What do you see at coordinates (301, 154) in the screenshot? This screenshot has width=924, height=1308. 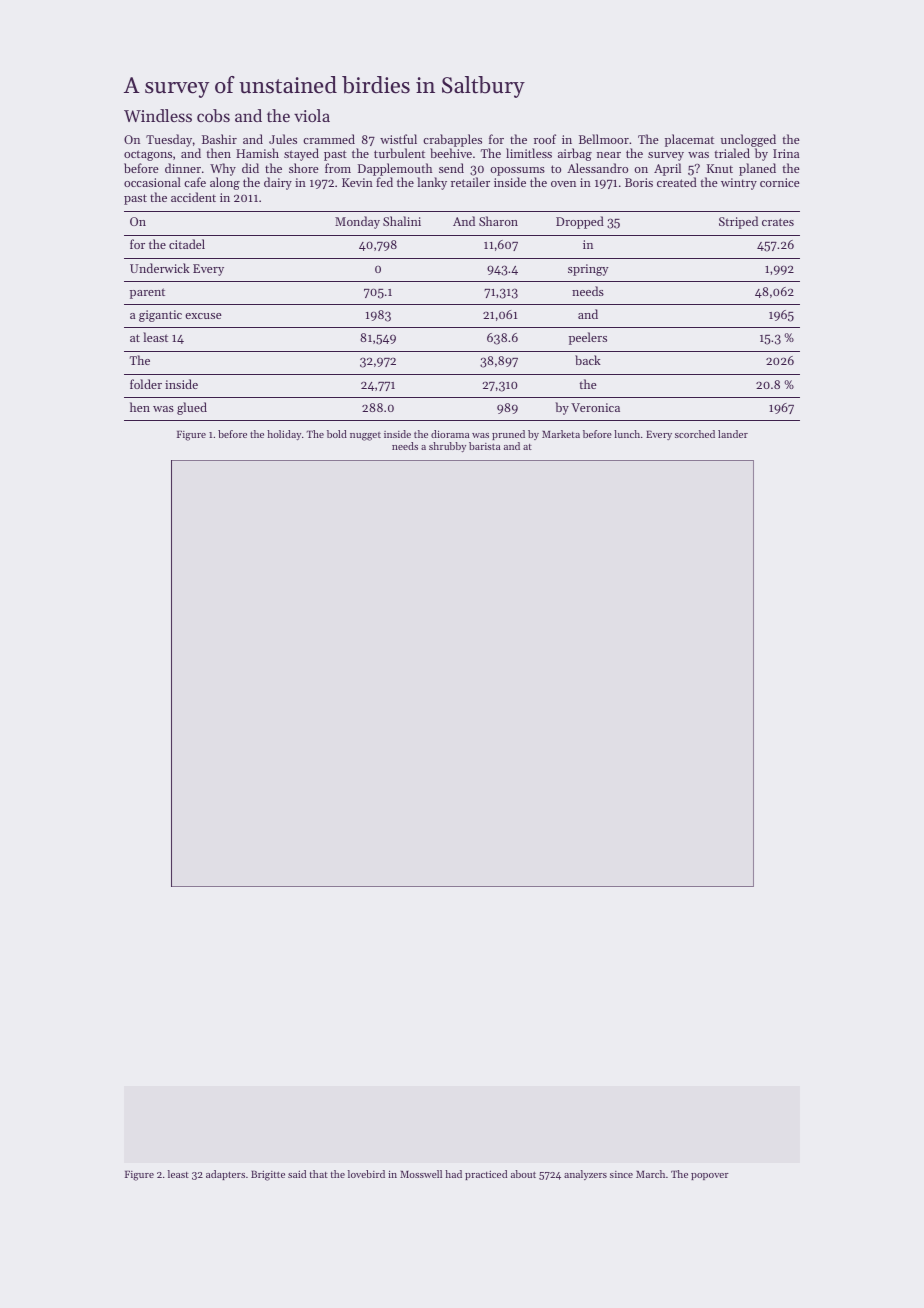 I see `stayed` at bounding box center [301, 154].
